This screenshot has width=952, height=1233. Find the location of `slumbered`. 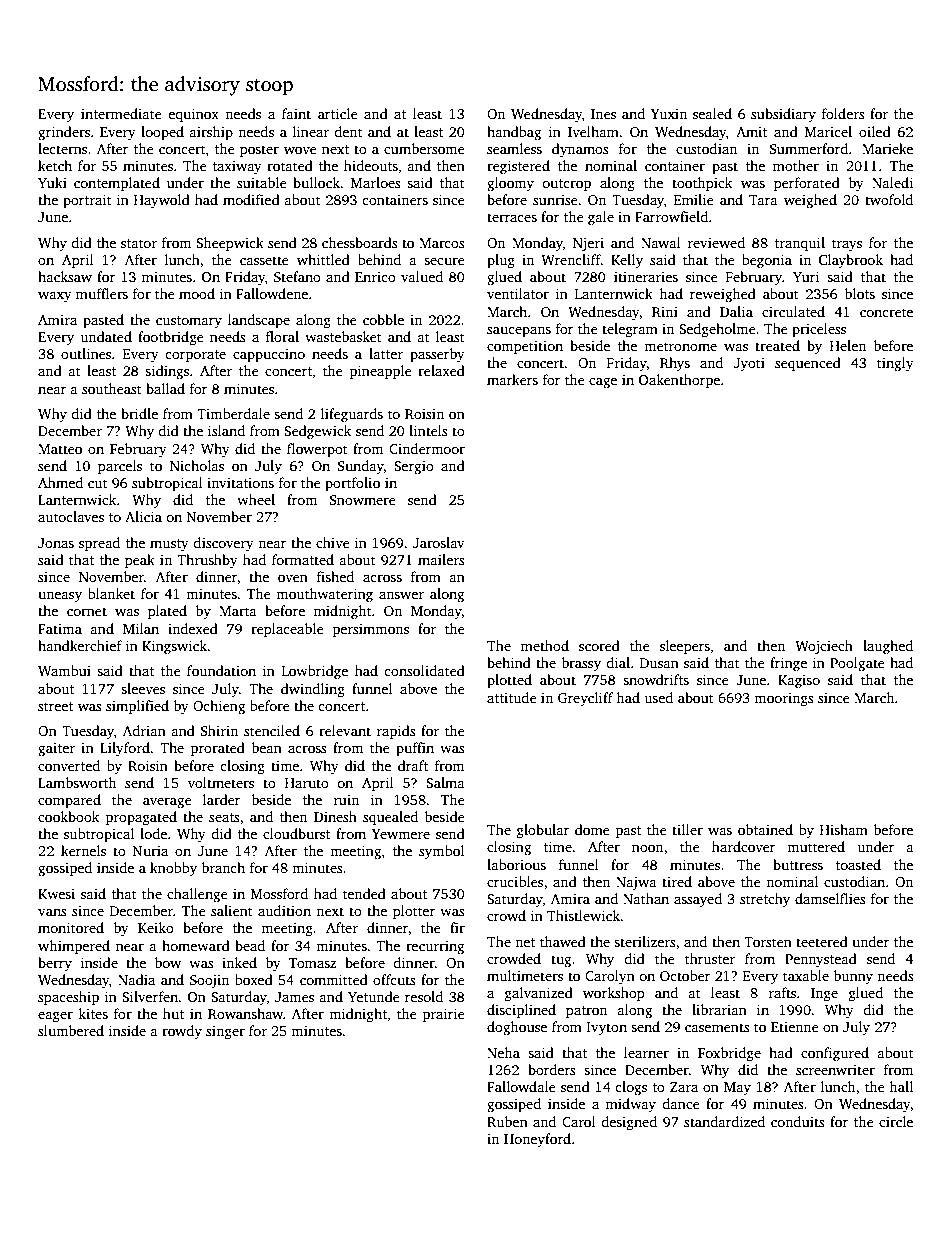

slumbered is located at coordinates (71, 1030).
